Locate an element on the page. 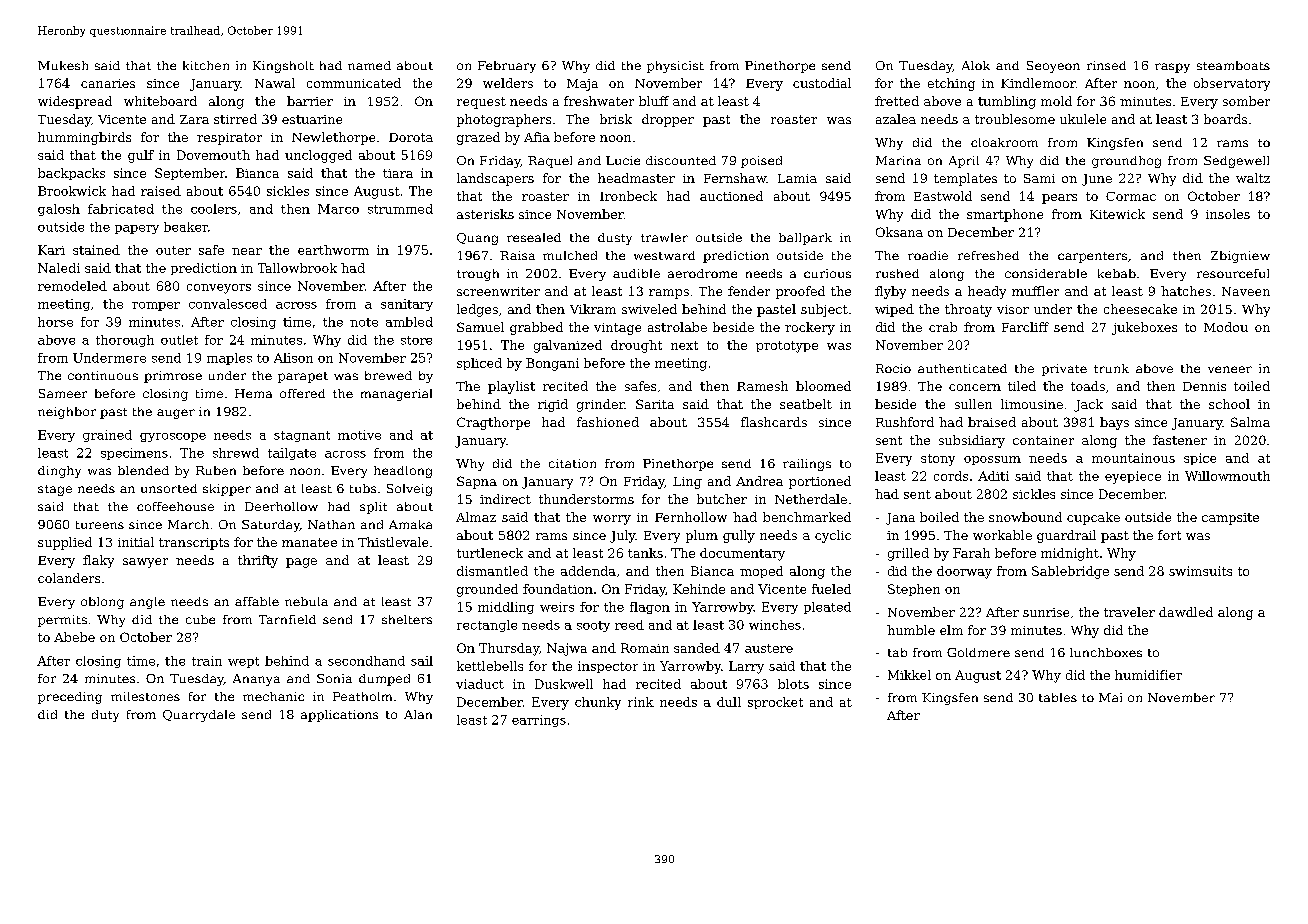 The height and width of the document is (924, 1308). neighbor is located at coordinates (67, 413).
